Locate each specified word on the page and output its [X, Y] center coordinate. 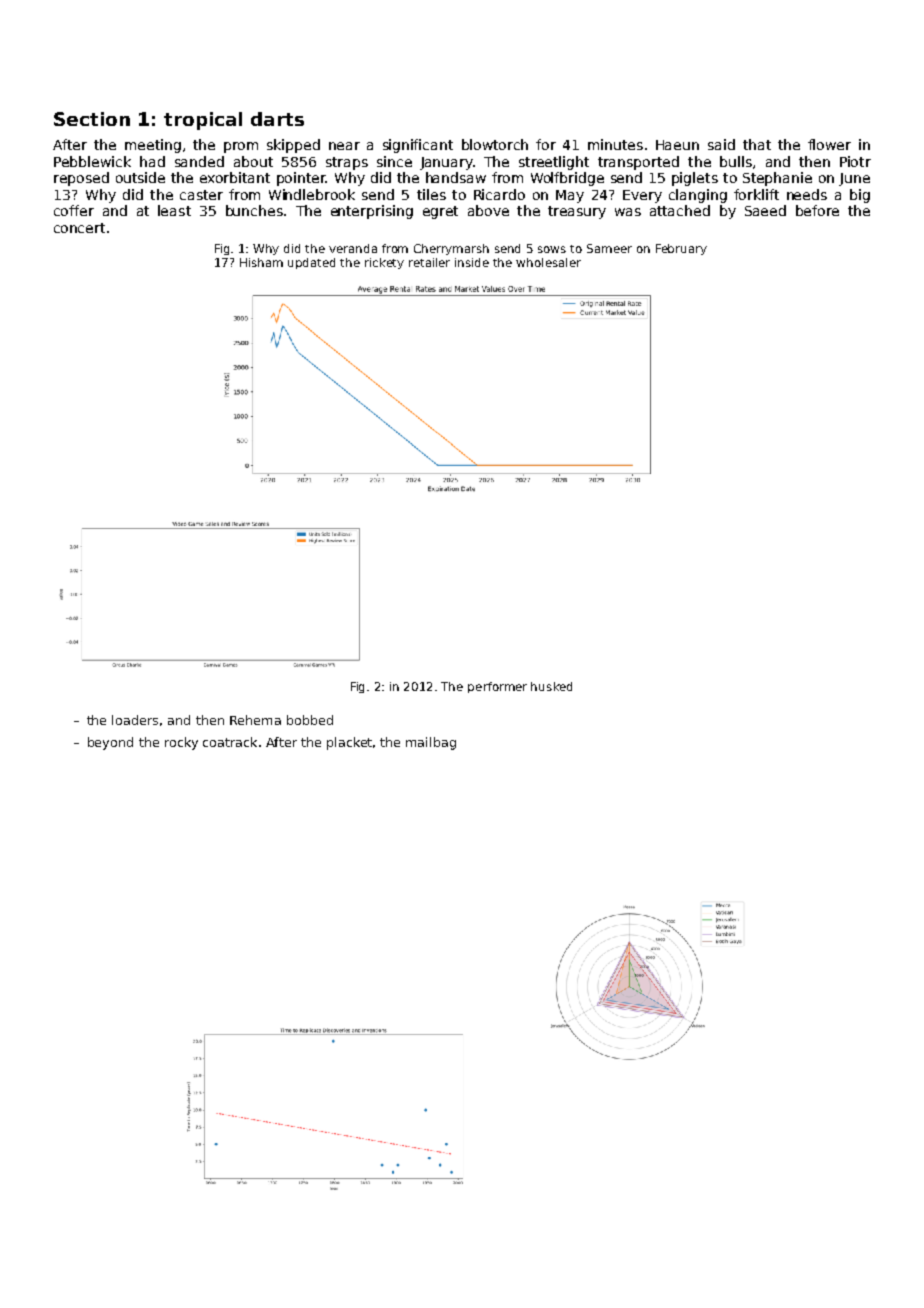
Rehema [255, 720]
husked [551, 686]
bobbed [310, 720]
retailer [429, 262]
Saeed [765, 210]
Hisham [261, 262]
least [174, 210]
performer [497, 687]
